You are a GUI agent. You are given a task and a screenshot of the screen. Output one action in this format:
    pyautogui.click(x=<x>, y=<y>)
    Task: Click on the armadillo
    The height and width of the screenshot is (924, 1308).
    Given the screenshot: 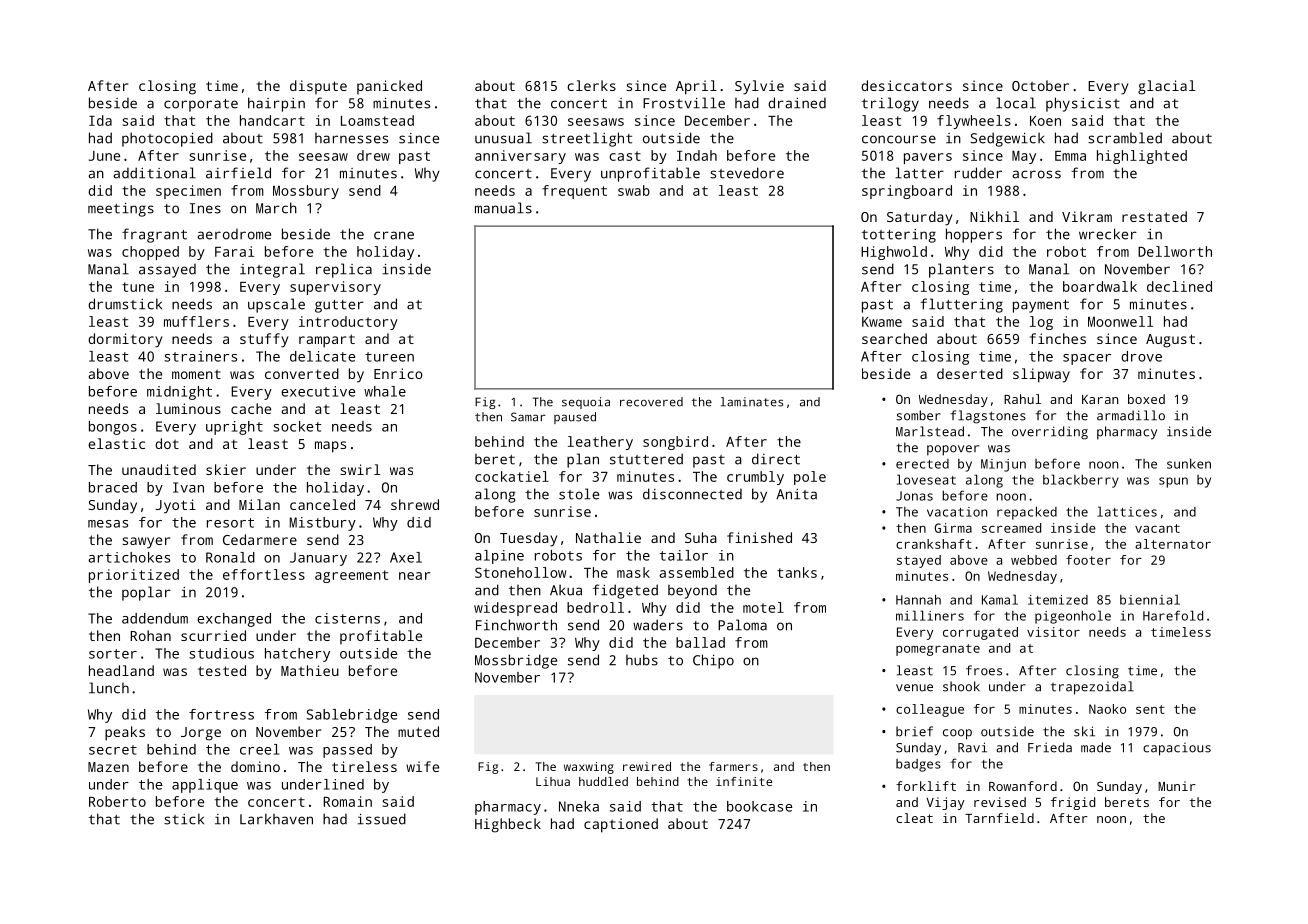 What is the action you would take?
    pyautogui.click(x=1131, y=415)
